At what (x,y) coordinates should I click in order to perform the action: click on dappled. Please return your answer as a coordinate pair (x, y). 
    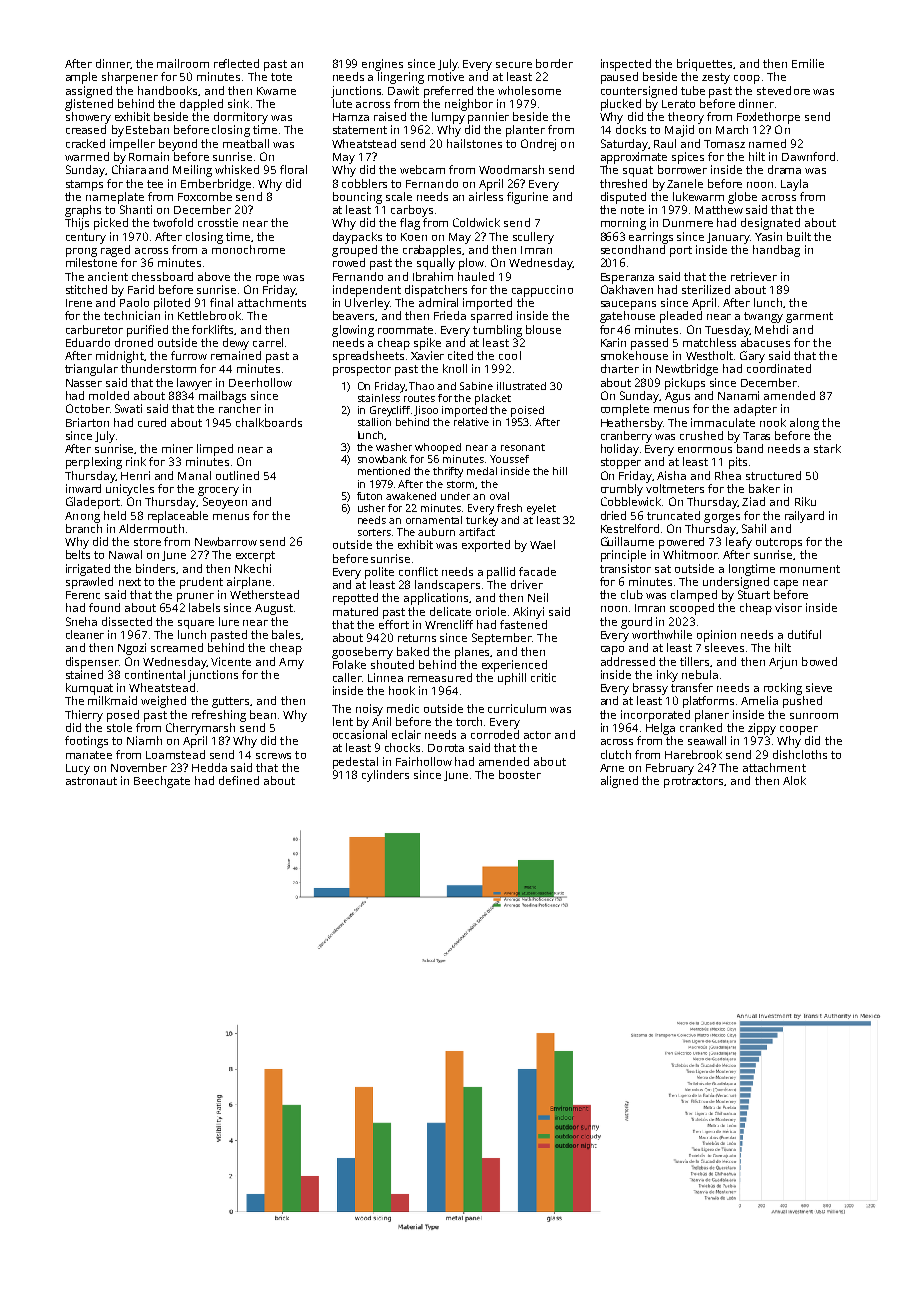
    Looking at the image, I should click on (201, 105).
